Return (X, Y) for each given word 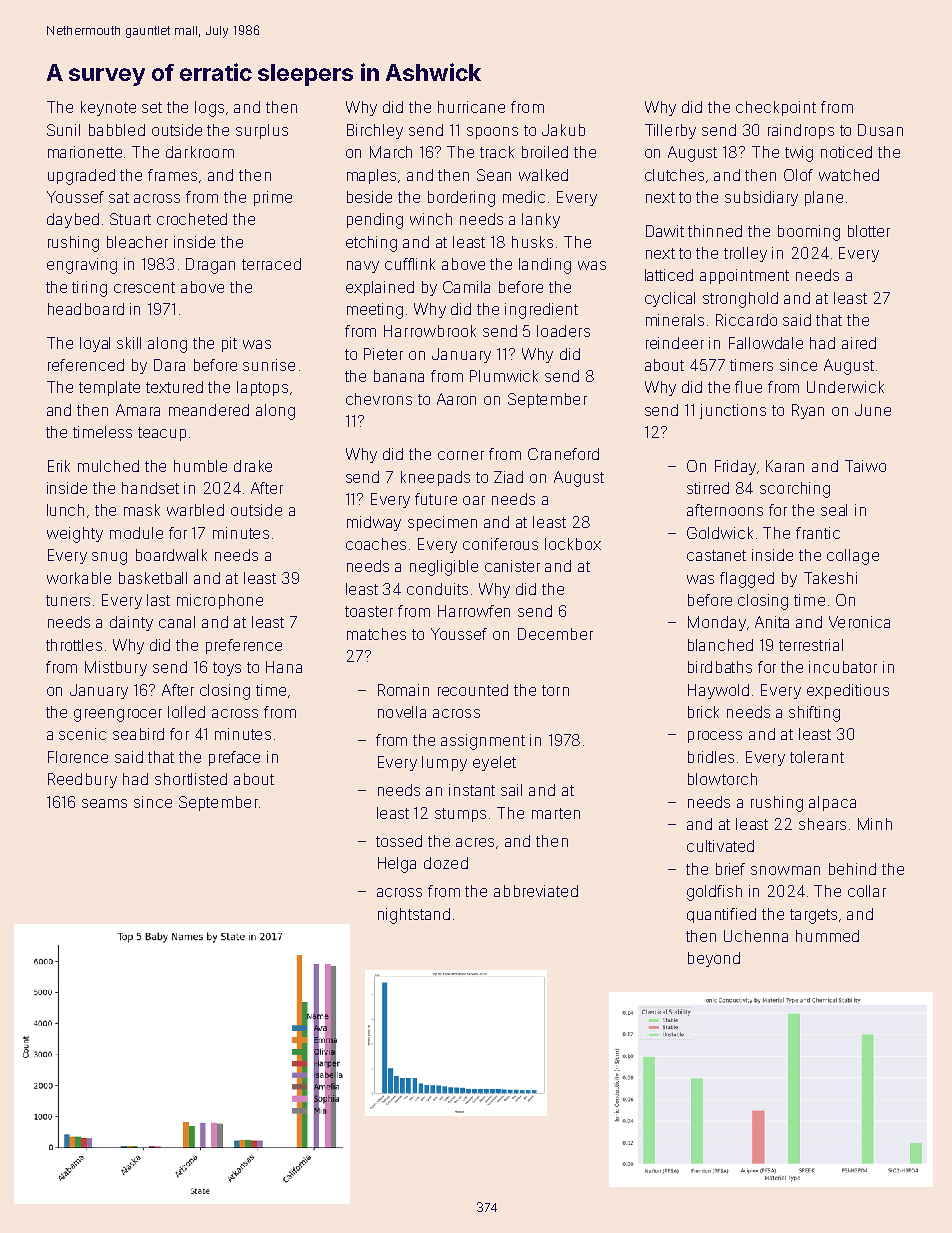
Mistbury (116, 668)
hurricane (471, 107)
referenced (86, 365)
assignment (483, 742)
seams (104, 803)
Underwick (845, 387)
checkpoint (776, 108)
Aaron (456, 399)
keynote (108, 108)
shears (822, 824)
